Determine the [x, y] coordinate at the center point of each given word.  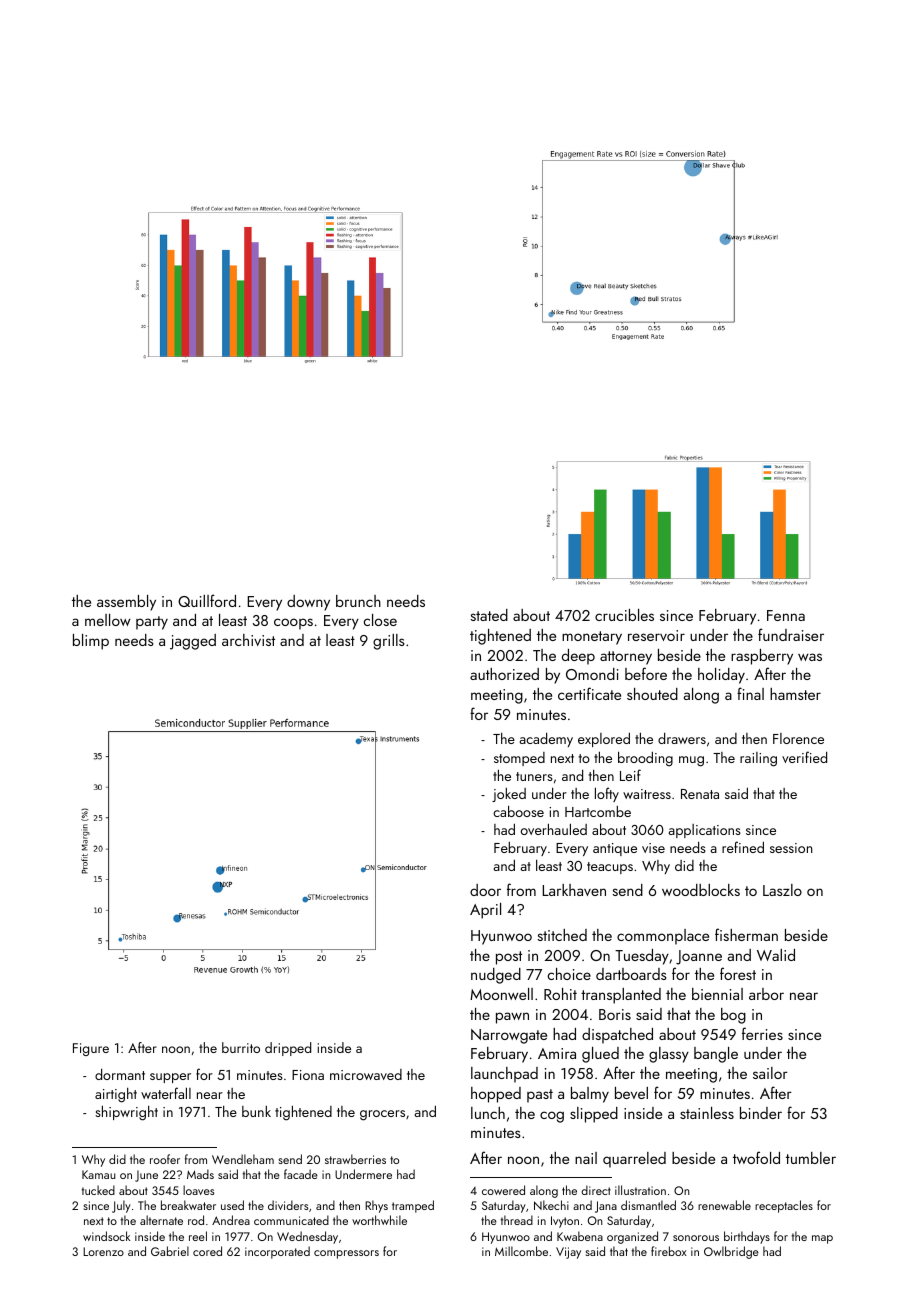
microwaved [366, 1074]
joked [509, 795]
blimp [91, 642]
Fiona [308, 1075]
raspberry [762, 657]
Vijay [568, 1253]
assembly [126, 603]
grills [389, 642]
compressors [346, 1254]
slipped [594, 1115]
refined [743, 847]
